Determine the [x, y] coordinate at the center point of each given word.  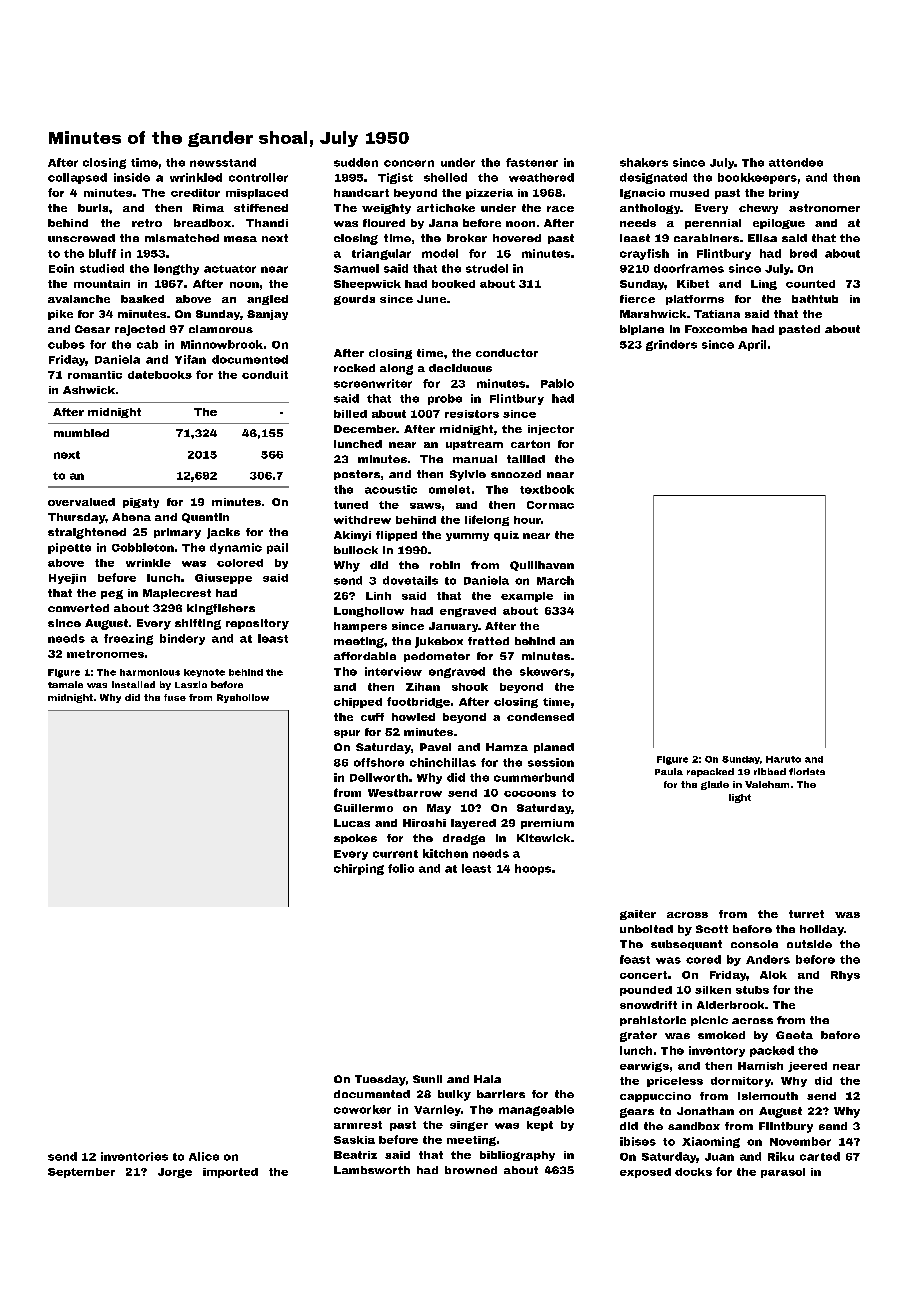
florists [807, 771]
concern [409, 163]
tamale [65, 684]
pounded [646, 991]
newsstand [223, 162]
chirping [359, 869]
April [752, 345]
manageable [536, 1110]
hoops [533, 869]
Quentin [205, 518]
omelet [449, 489]
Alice [204, 1156]
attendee [796, 162]
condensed [540, 717]
